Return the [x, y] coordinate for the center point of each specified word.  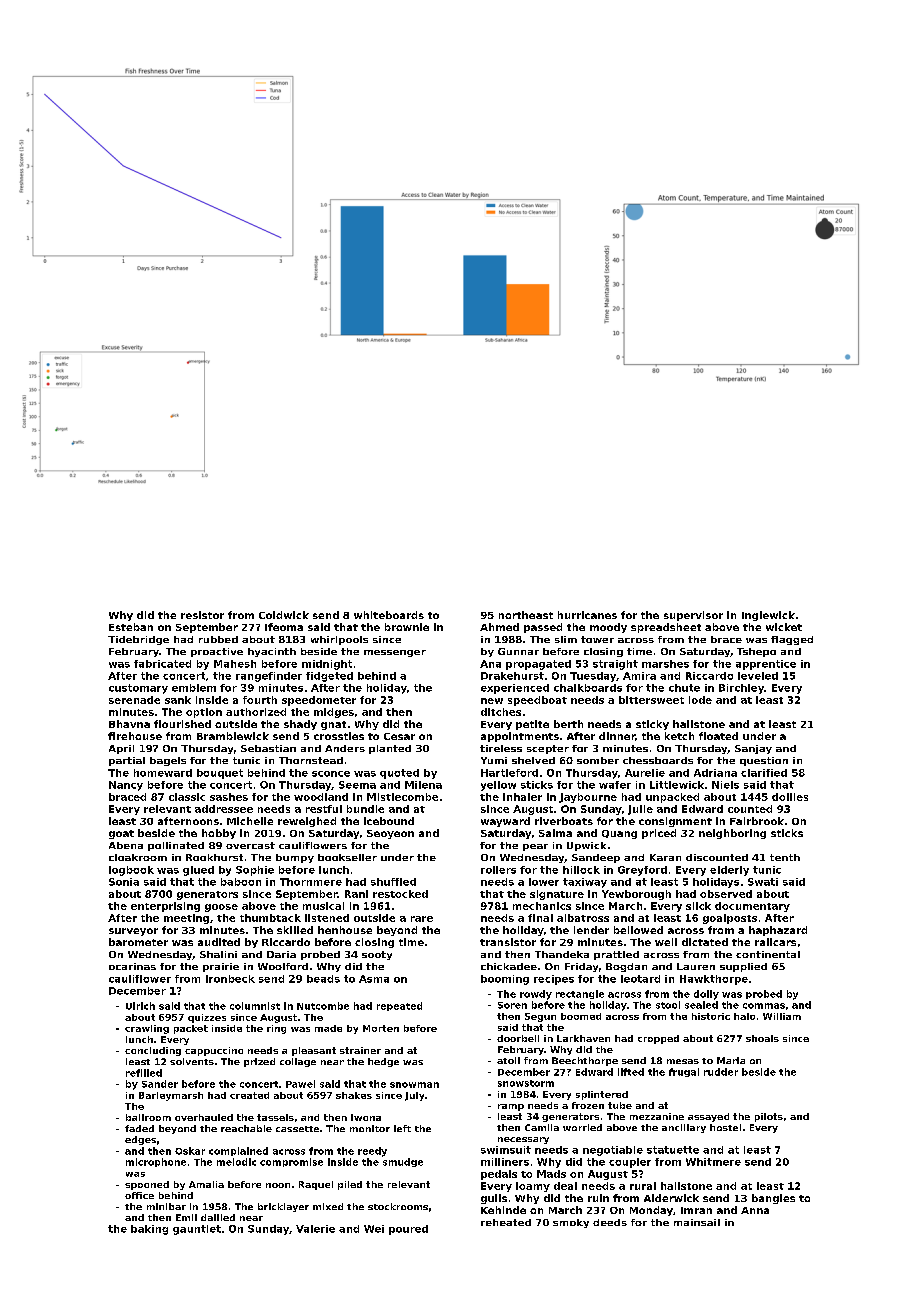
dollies [790, 797]
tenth [785, 857]
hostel [725, 1127]
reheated [506, 1222]
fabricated [162, 664]
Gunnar [518, 651]
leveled [758, 676]
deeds [610, 1222]
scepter [548, 749]
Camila [542, 1127]
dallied [218, 1217]
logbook [131, 871]
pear [535, 847]
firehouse [135, 736]
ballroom [148, 1117]
